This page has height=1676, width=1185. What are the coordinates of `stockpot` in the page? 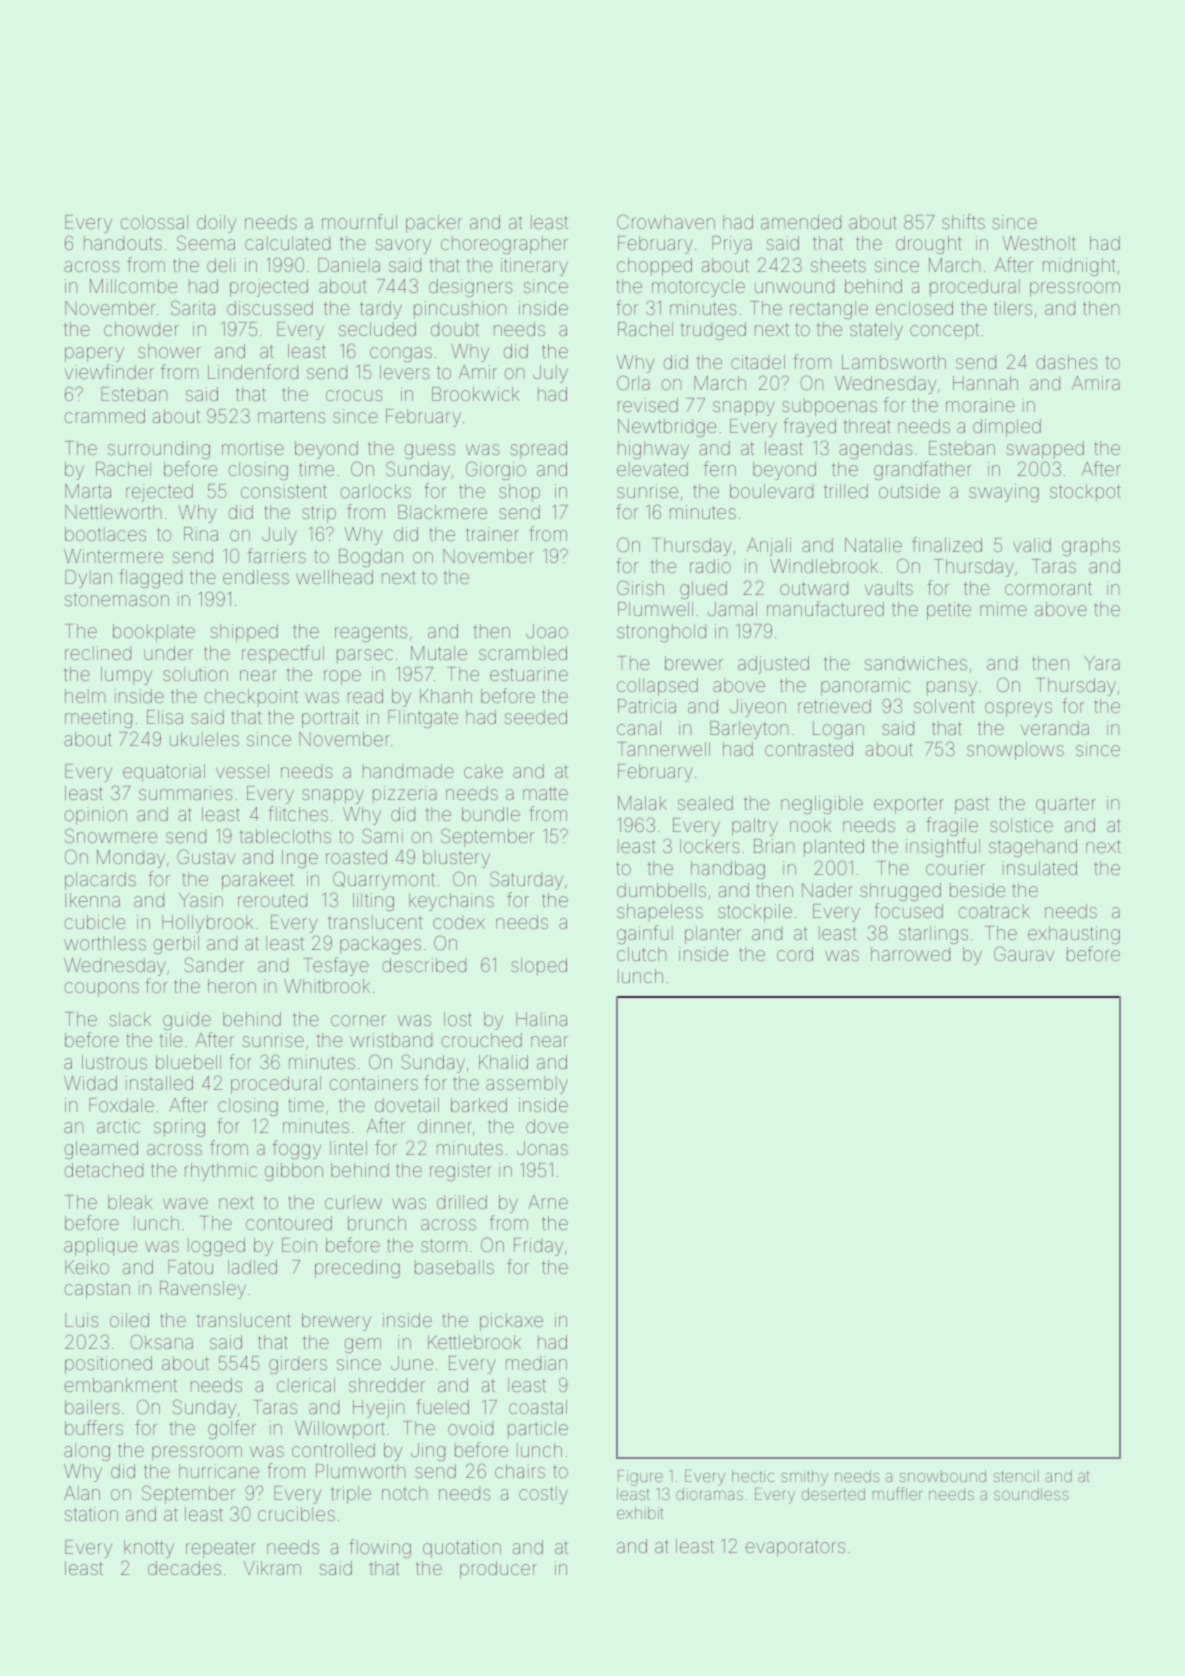 It's located at (1085, 493).
